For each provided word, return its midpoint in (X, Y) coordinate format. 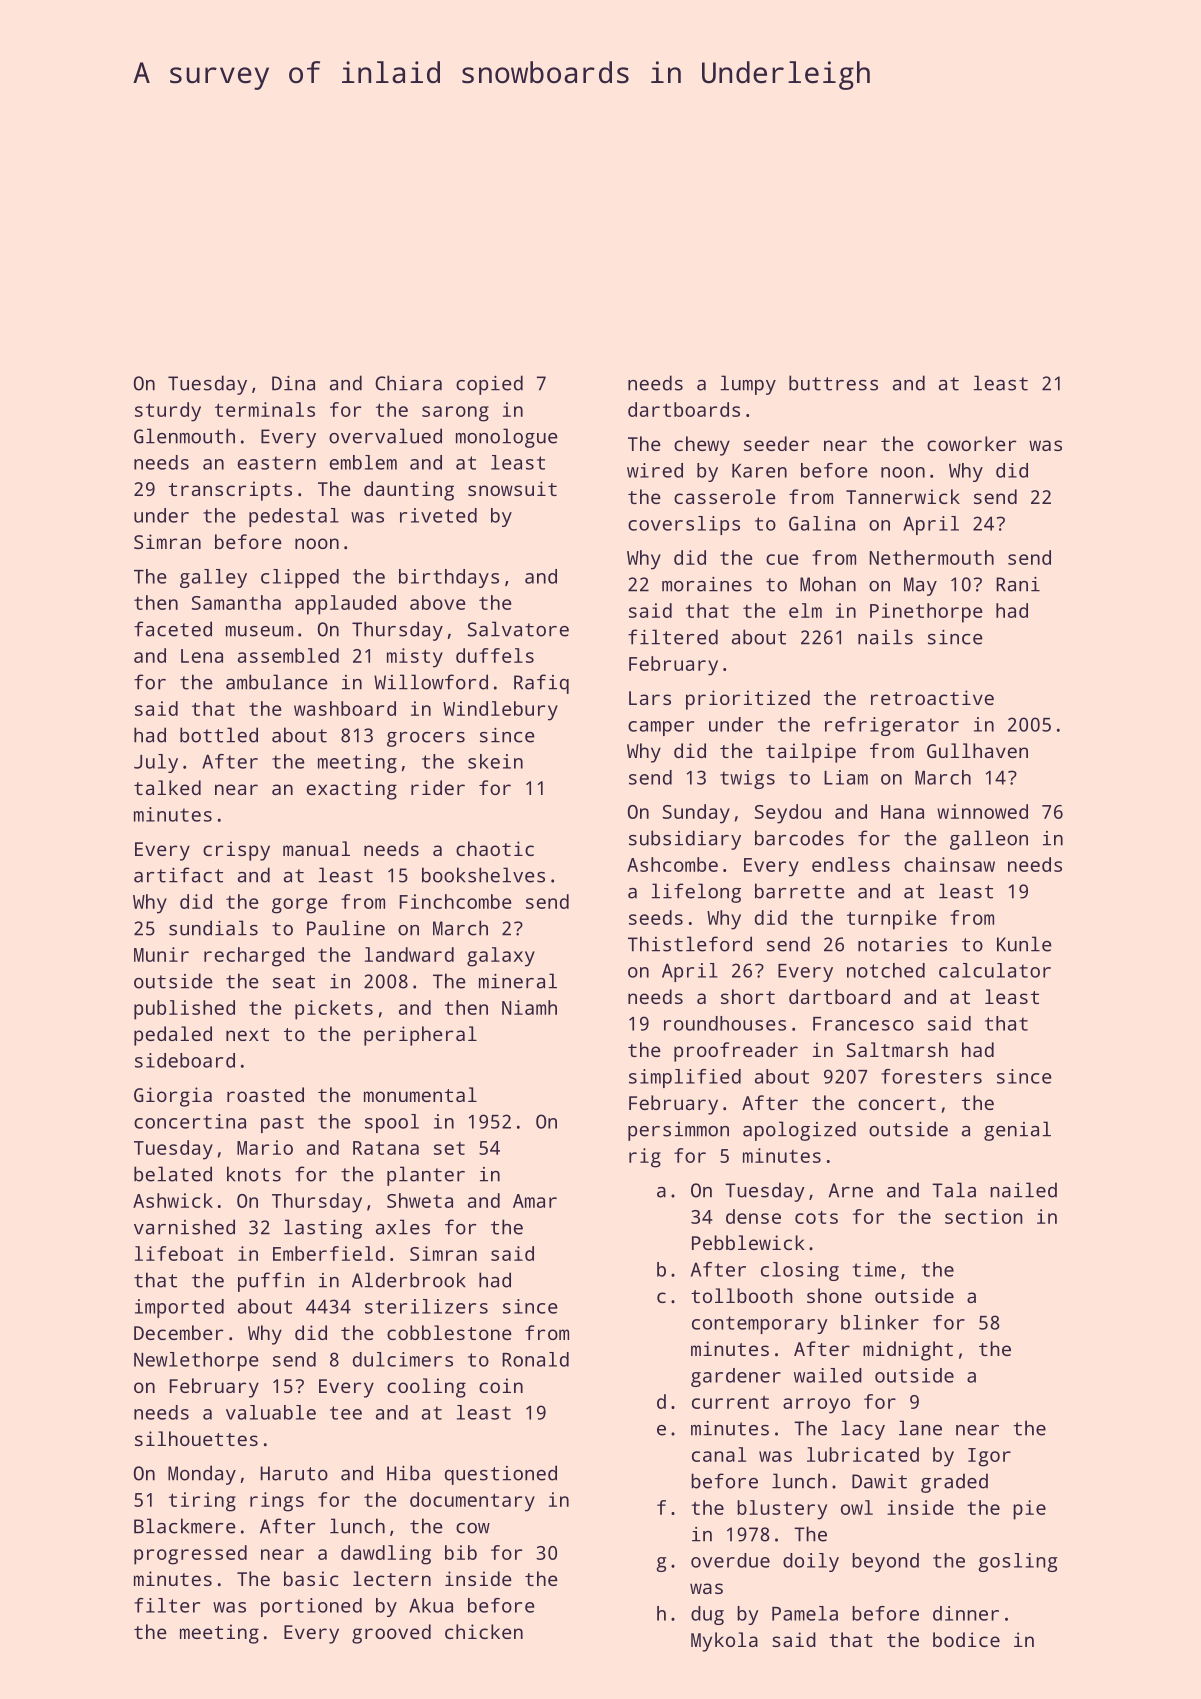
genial (1017, 1131)
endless (851, 864)
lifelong (696, 893)
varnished (184, 1227)
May (920, 586)
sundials (213, 928)
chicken (484, 1631)
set (449, 1148)
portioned (311, 1607)
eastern (277, 463)
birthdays (449, 578)
